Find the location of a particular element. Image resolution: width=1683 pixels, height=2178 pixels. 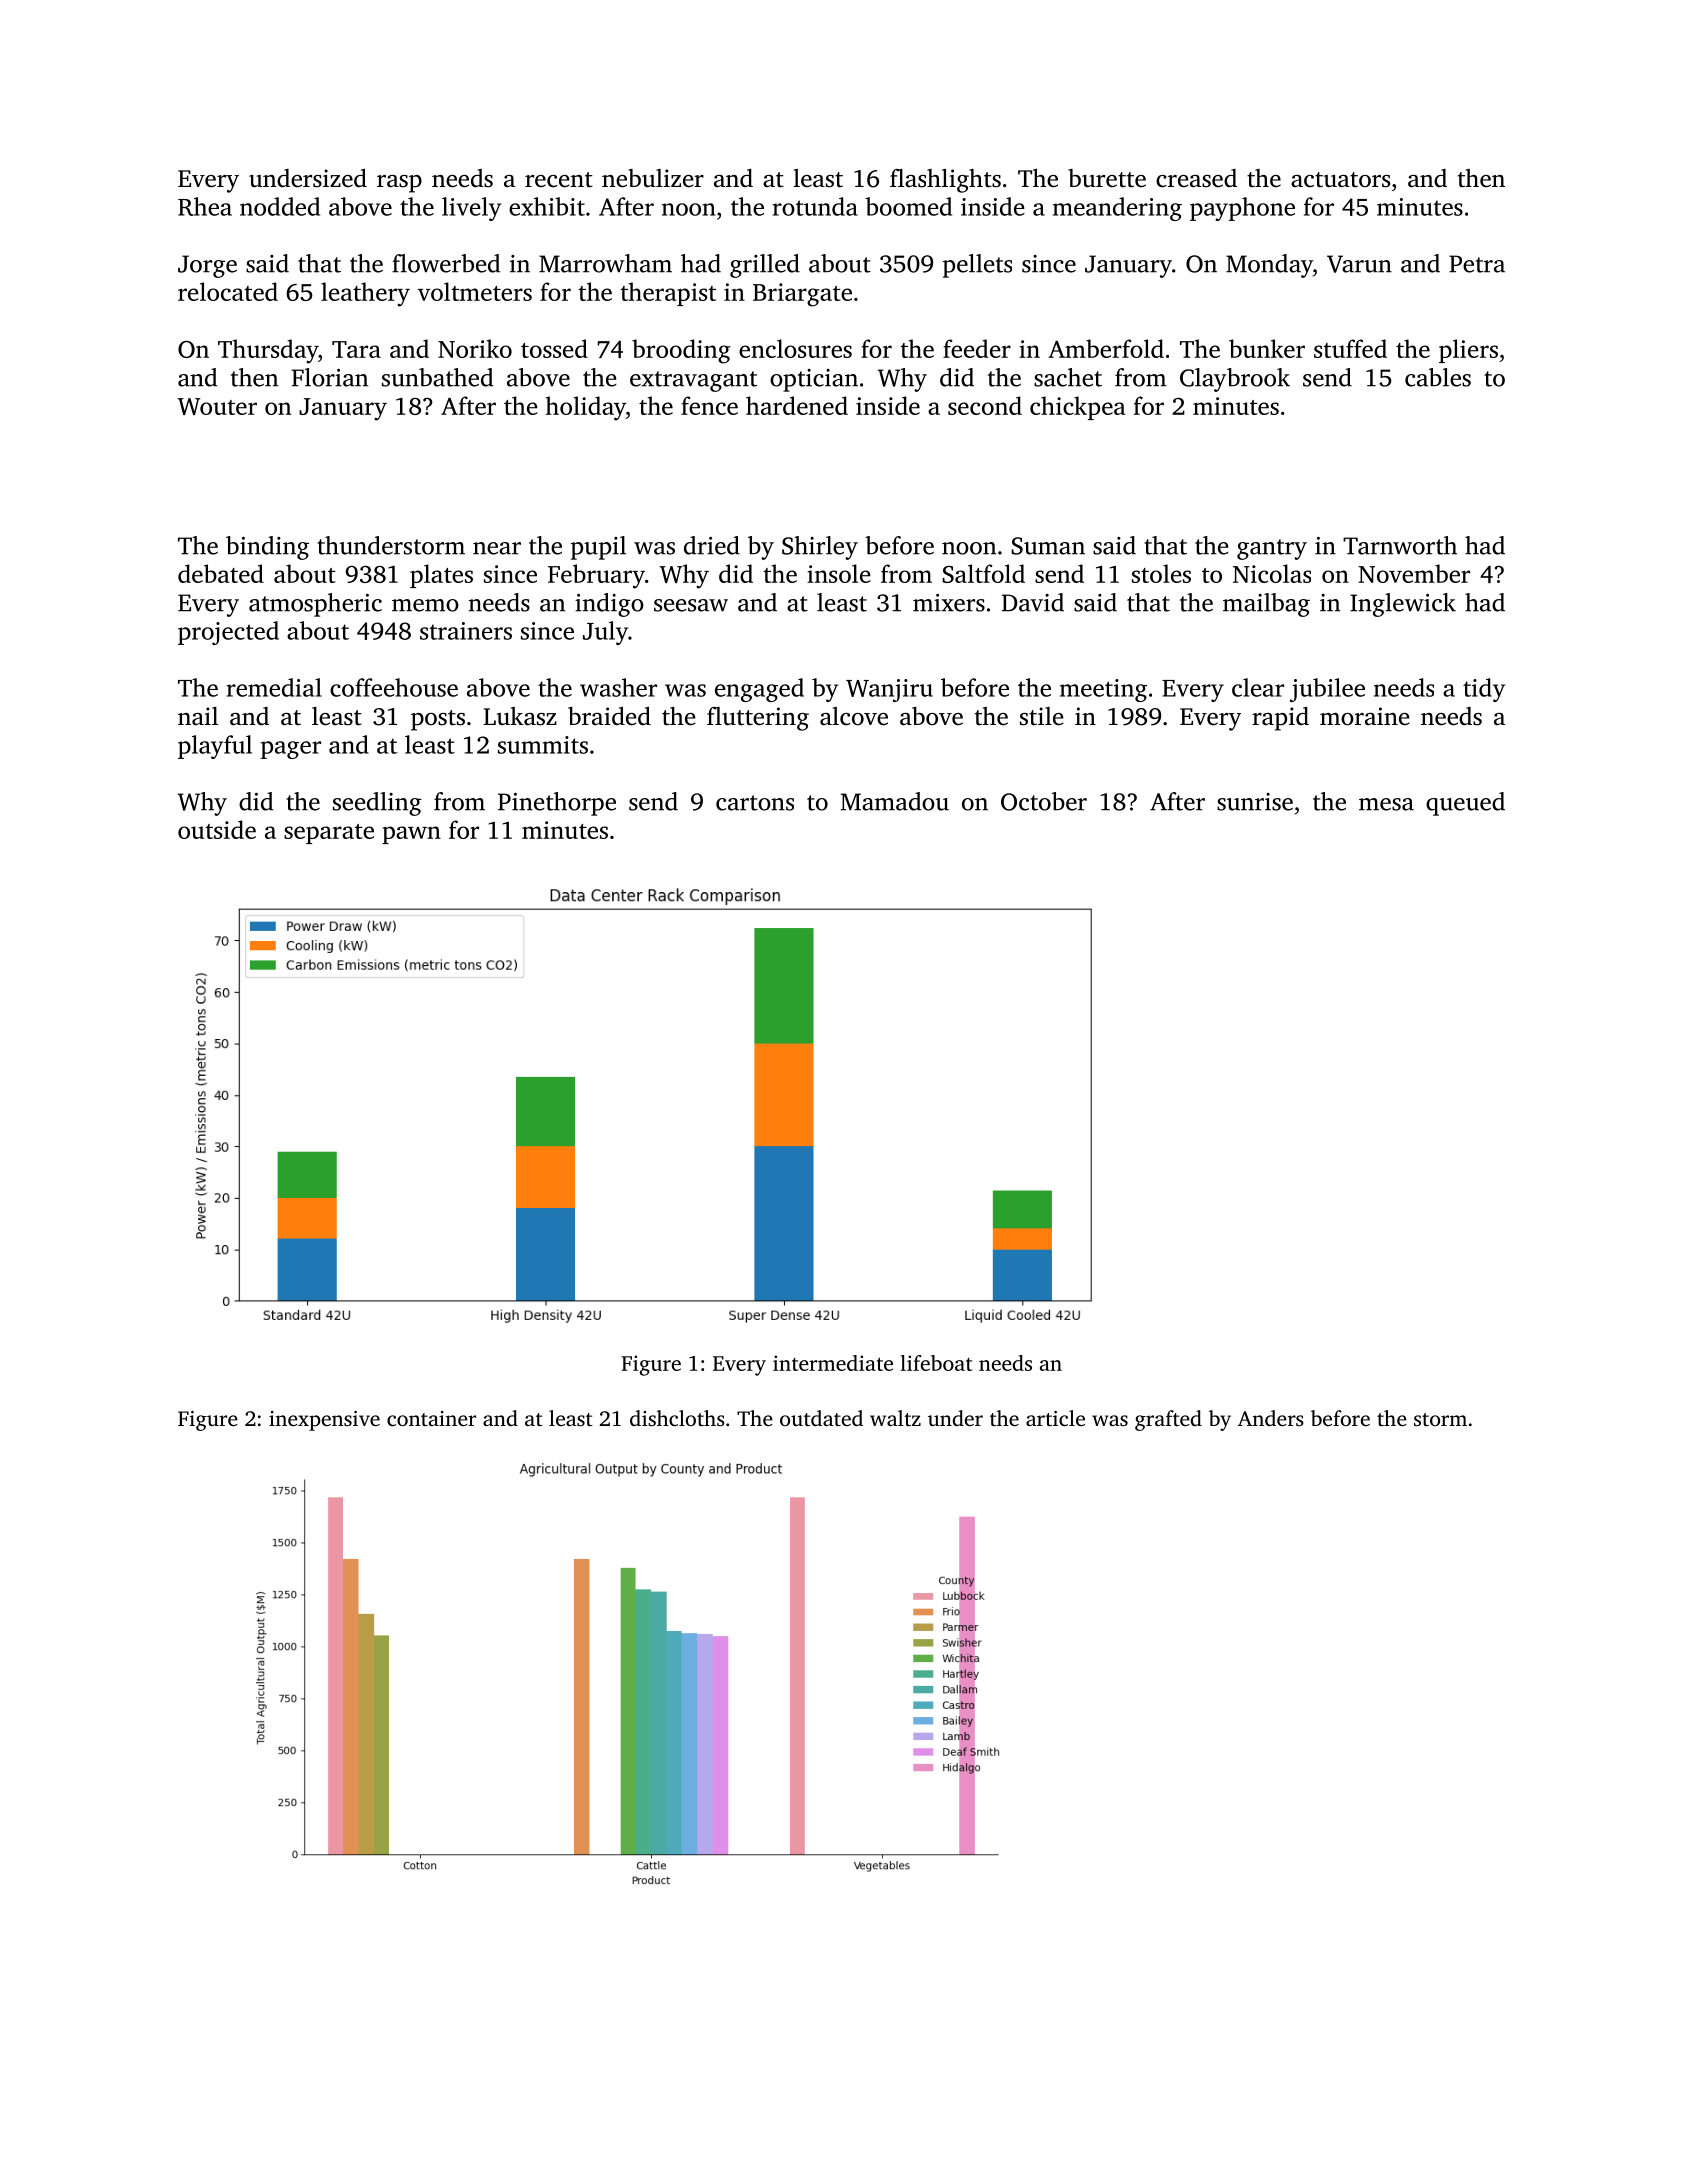

pawn is located at coordinates (411, 835).
